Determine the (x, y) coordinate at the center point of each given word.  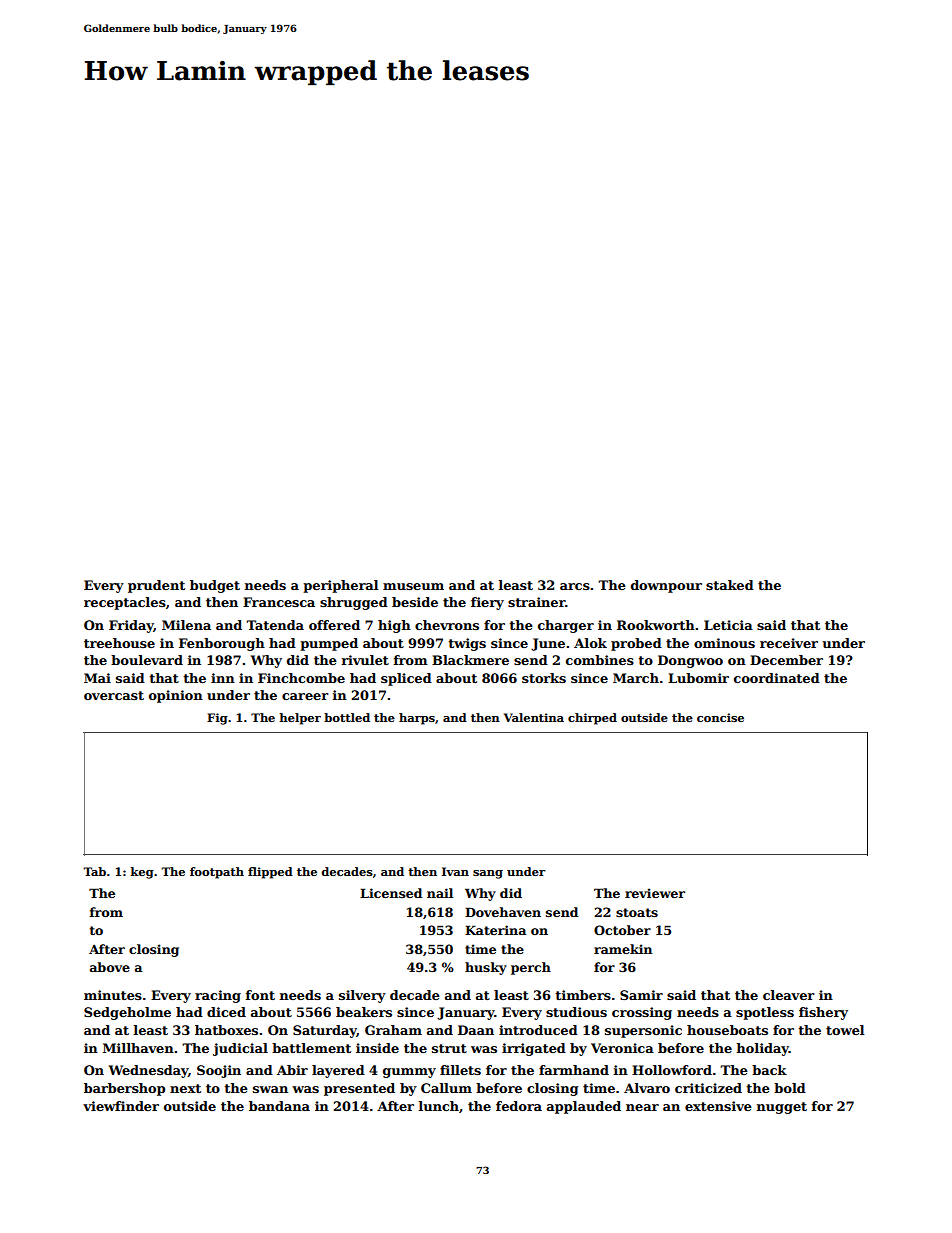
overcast (114, 695)
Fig (217, 719)
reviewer (655, 893)
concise (720, 717)
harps (417, 719)
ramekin (623, 949)
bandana (279, 1106)
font (260, 995)
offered (334, 625)
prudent (156, 586)
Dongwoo (690, 661)
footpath (217, 873)
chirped (592, 719)
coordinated (777, 678)
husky (486, 968)
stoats (637, 912)
